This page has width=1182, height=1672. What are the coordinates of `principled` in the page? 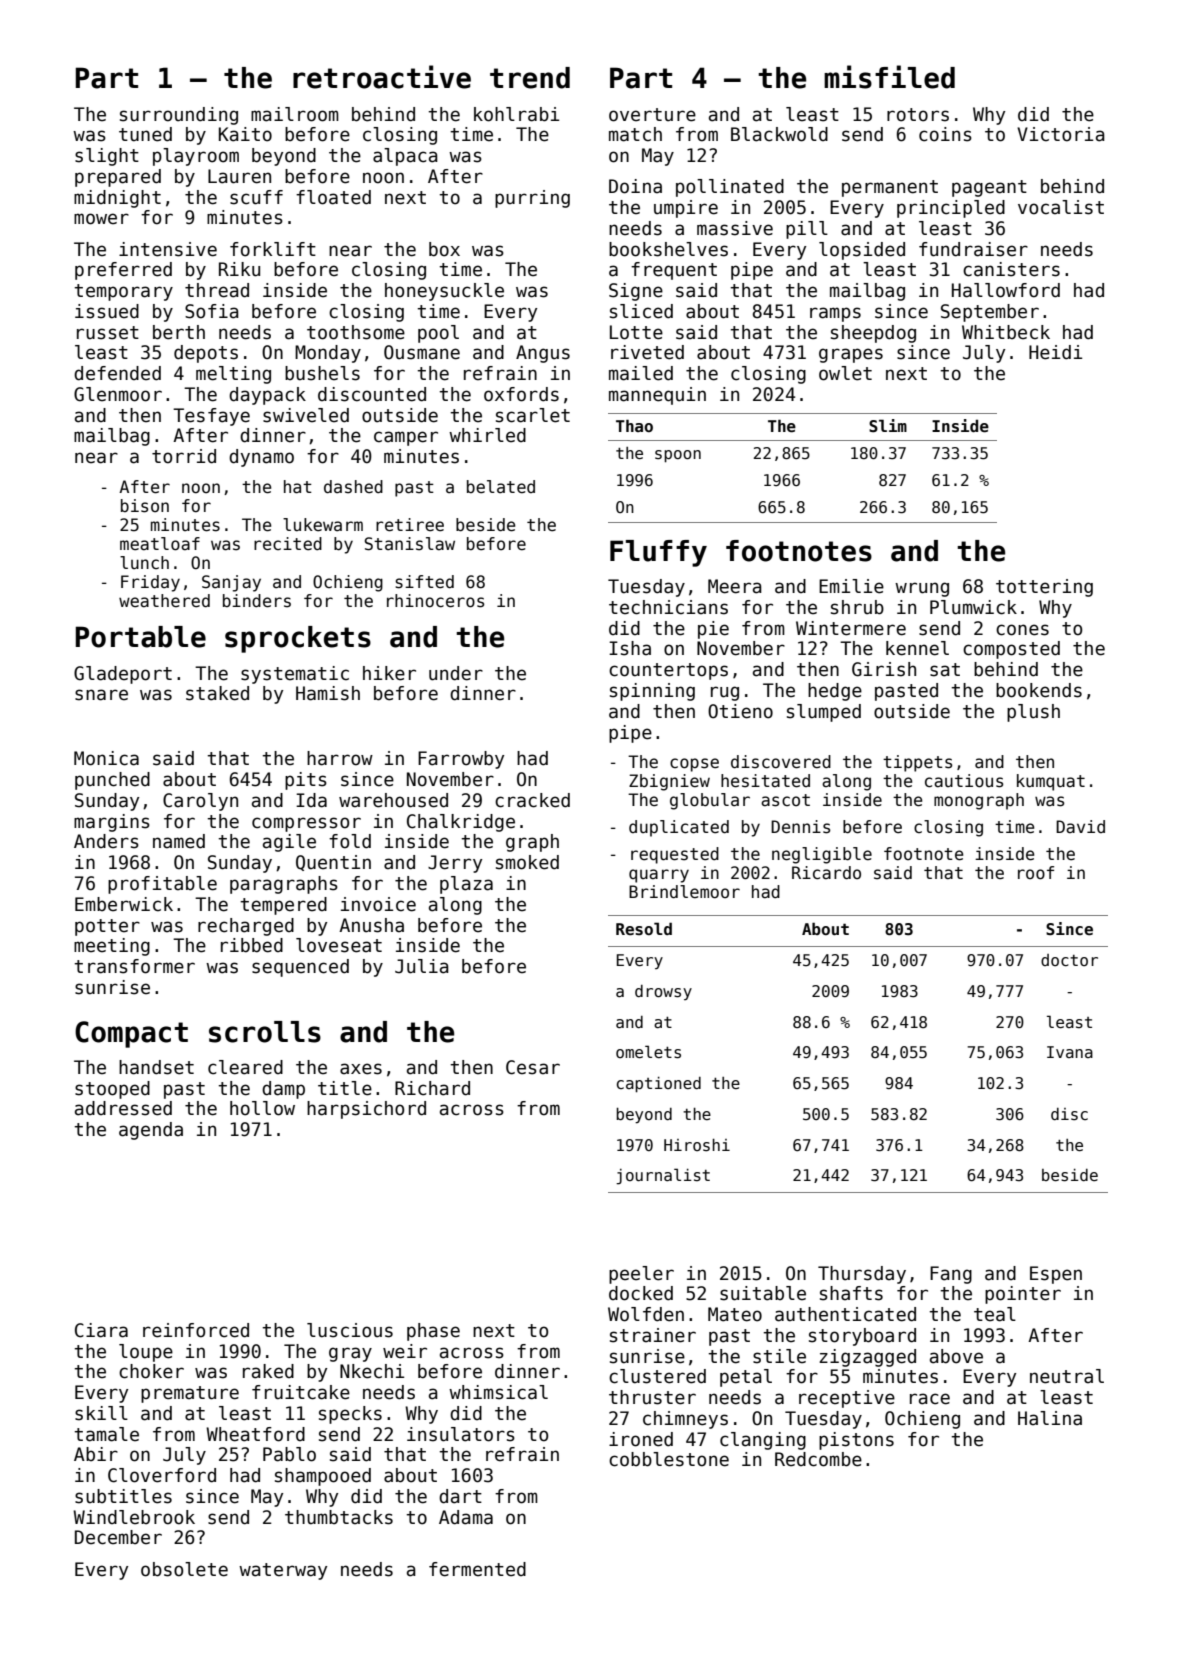 It's located at (951, 209).
